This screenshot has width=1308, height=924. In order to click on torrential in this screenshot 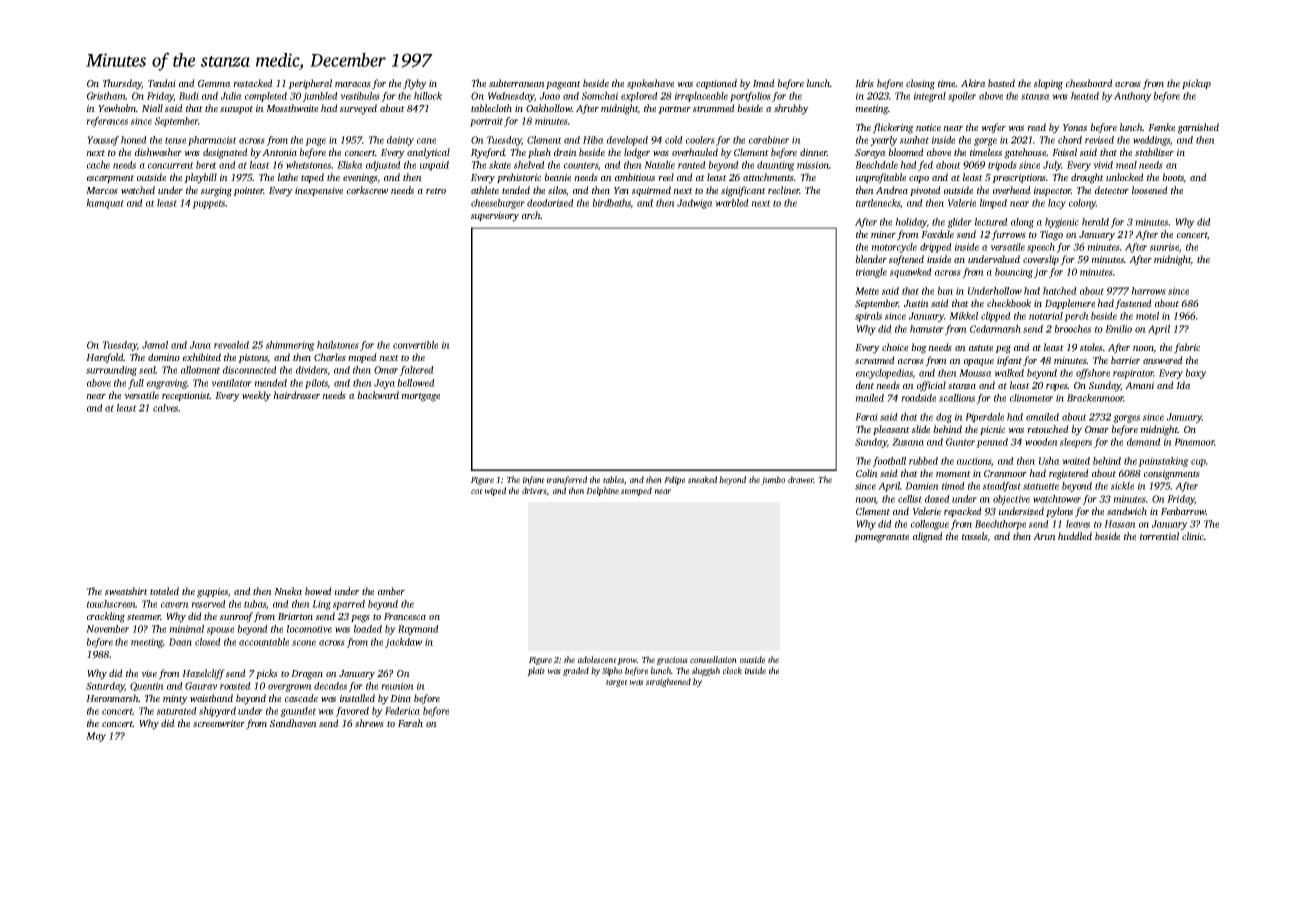, I will do `click(1159, 536)`.
